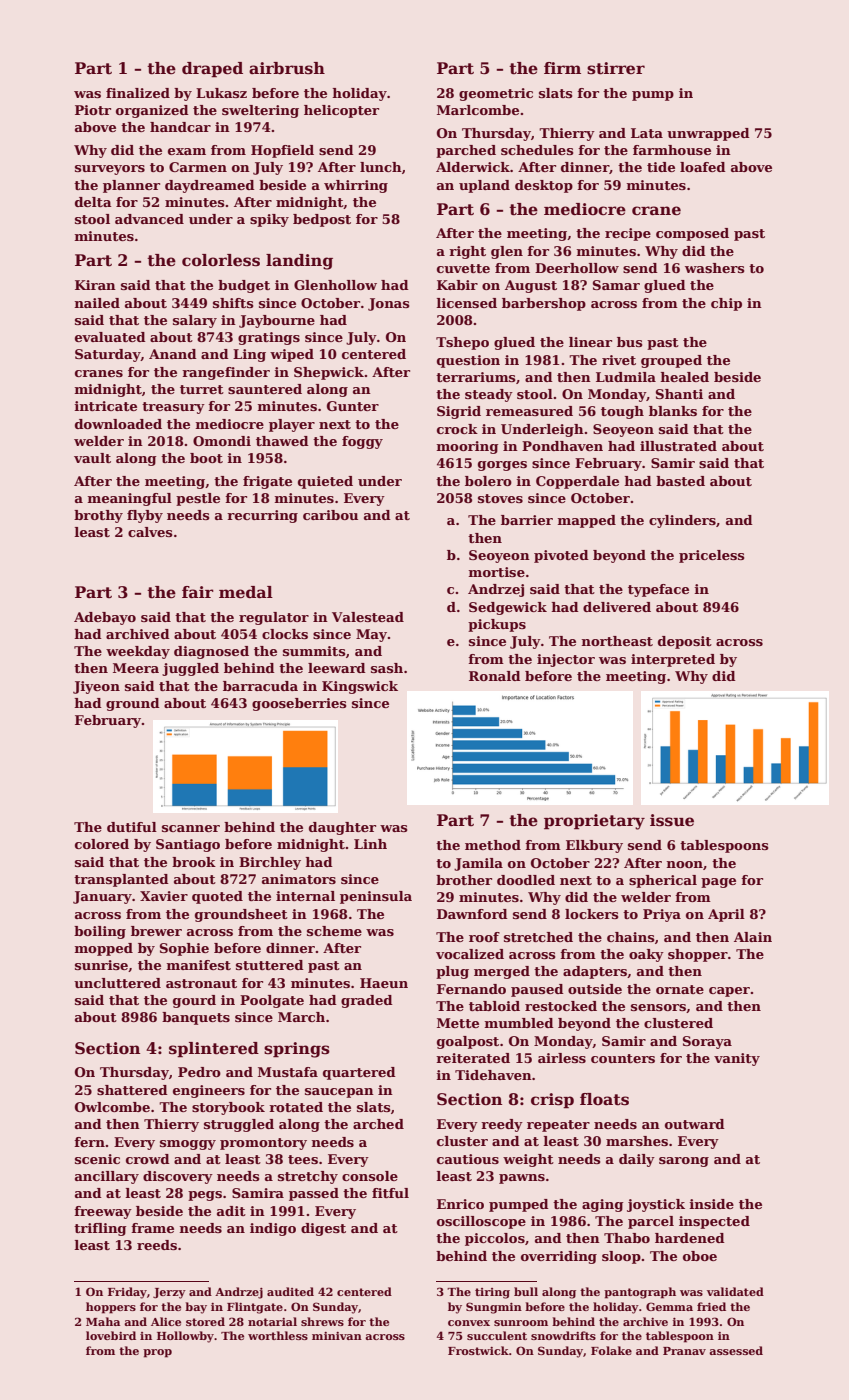 The image size is (849, 1400). I want to click on pegs, so click(205, 1196).
